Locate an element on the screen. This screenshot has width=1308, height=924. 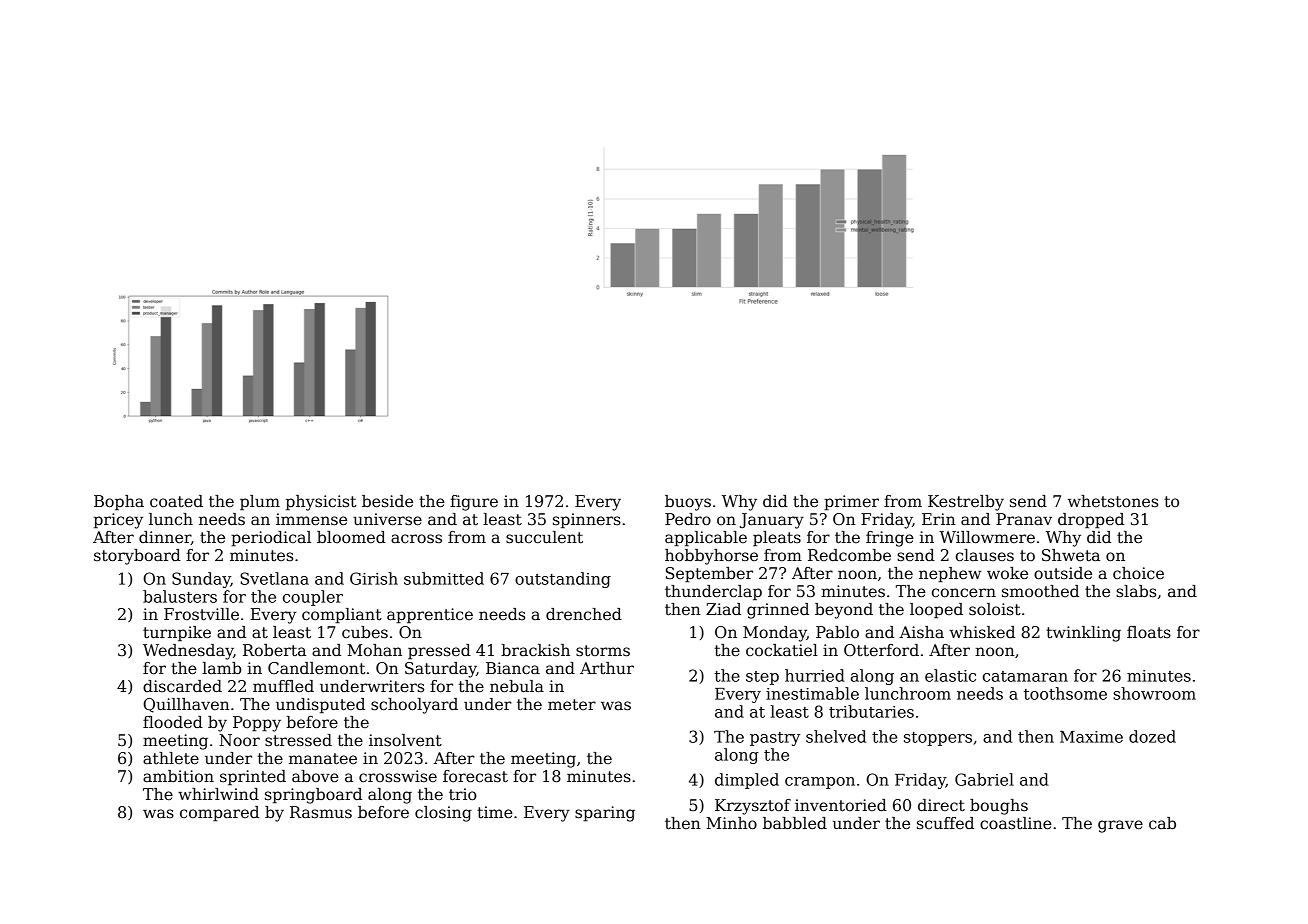
discarded is located at coordinates (182, 686).
